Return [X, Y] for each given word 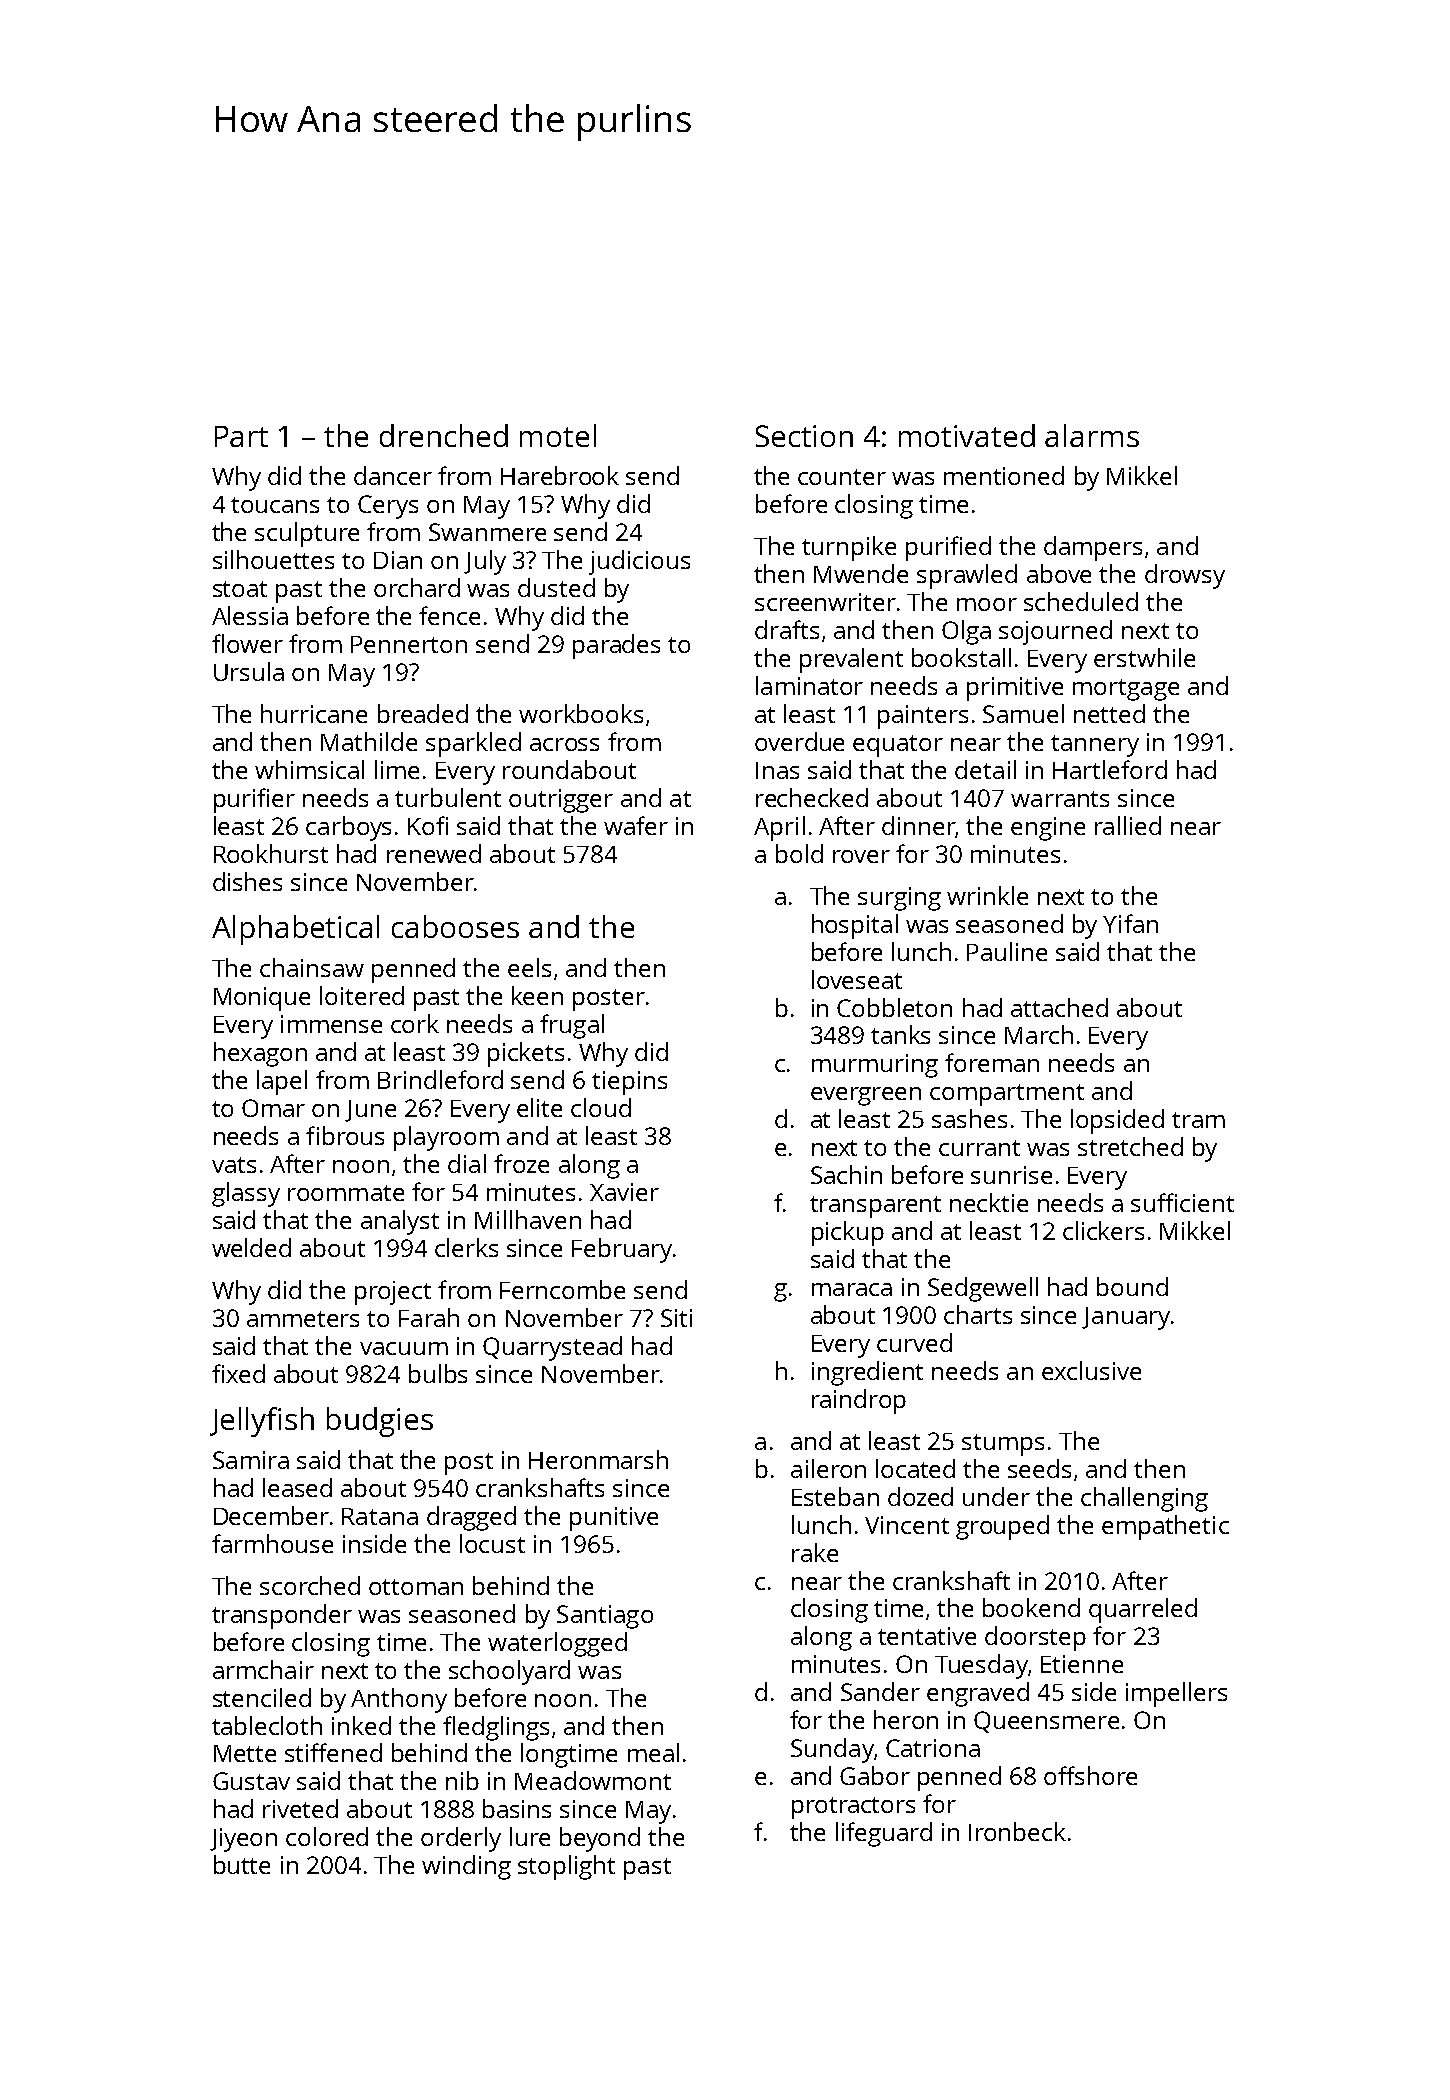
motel [558, 435]
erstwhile [1144, 657]
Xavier [624, 1192]
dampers [1093, 548]
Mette [245, 1753]
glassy [246, 1194]
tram [1198, 1120]
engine [1048, 829]
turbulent [448, 797]
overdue [799, 741]
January [1126, 1318]
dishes [247, 881]
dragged [471, 1518]
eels [529, 967]
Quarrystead [552, 1348]
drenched [444, 435]
